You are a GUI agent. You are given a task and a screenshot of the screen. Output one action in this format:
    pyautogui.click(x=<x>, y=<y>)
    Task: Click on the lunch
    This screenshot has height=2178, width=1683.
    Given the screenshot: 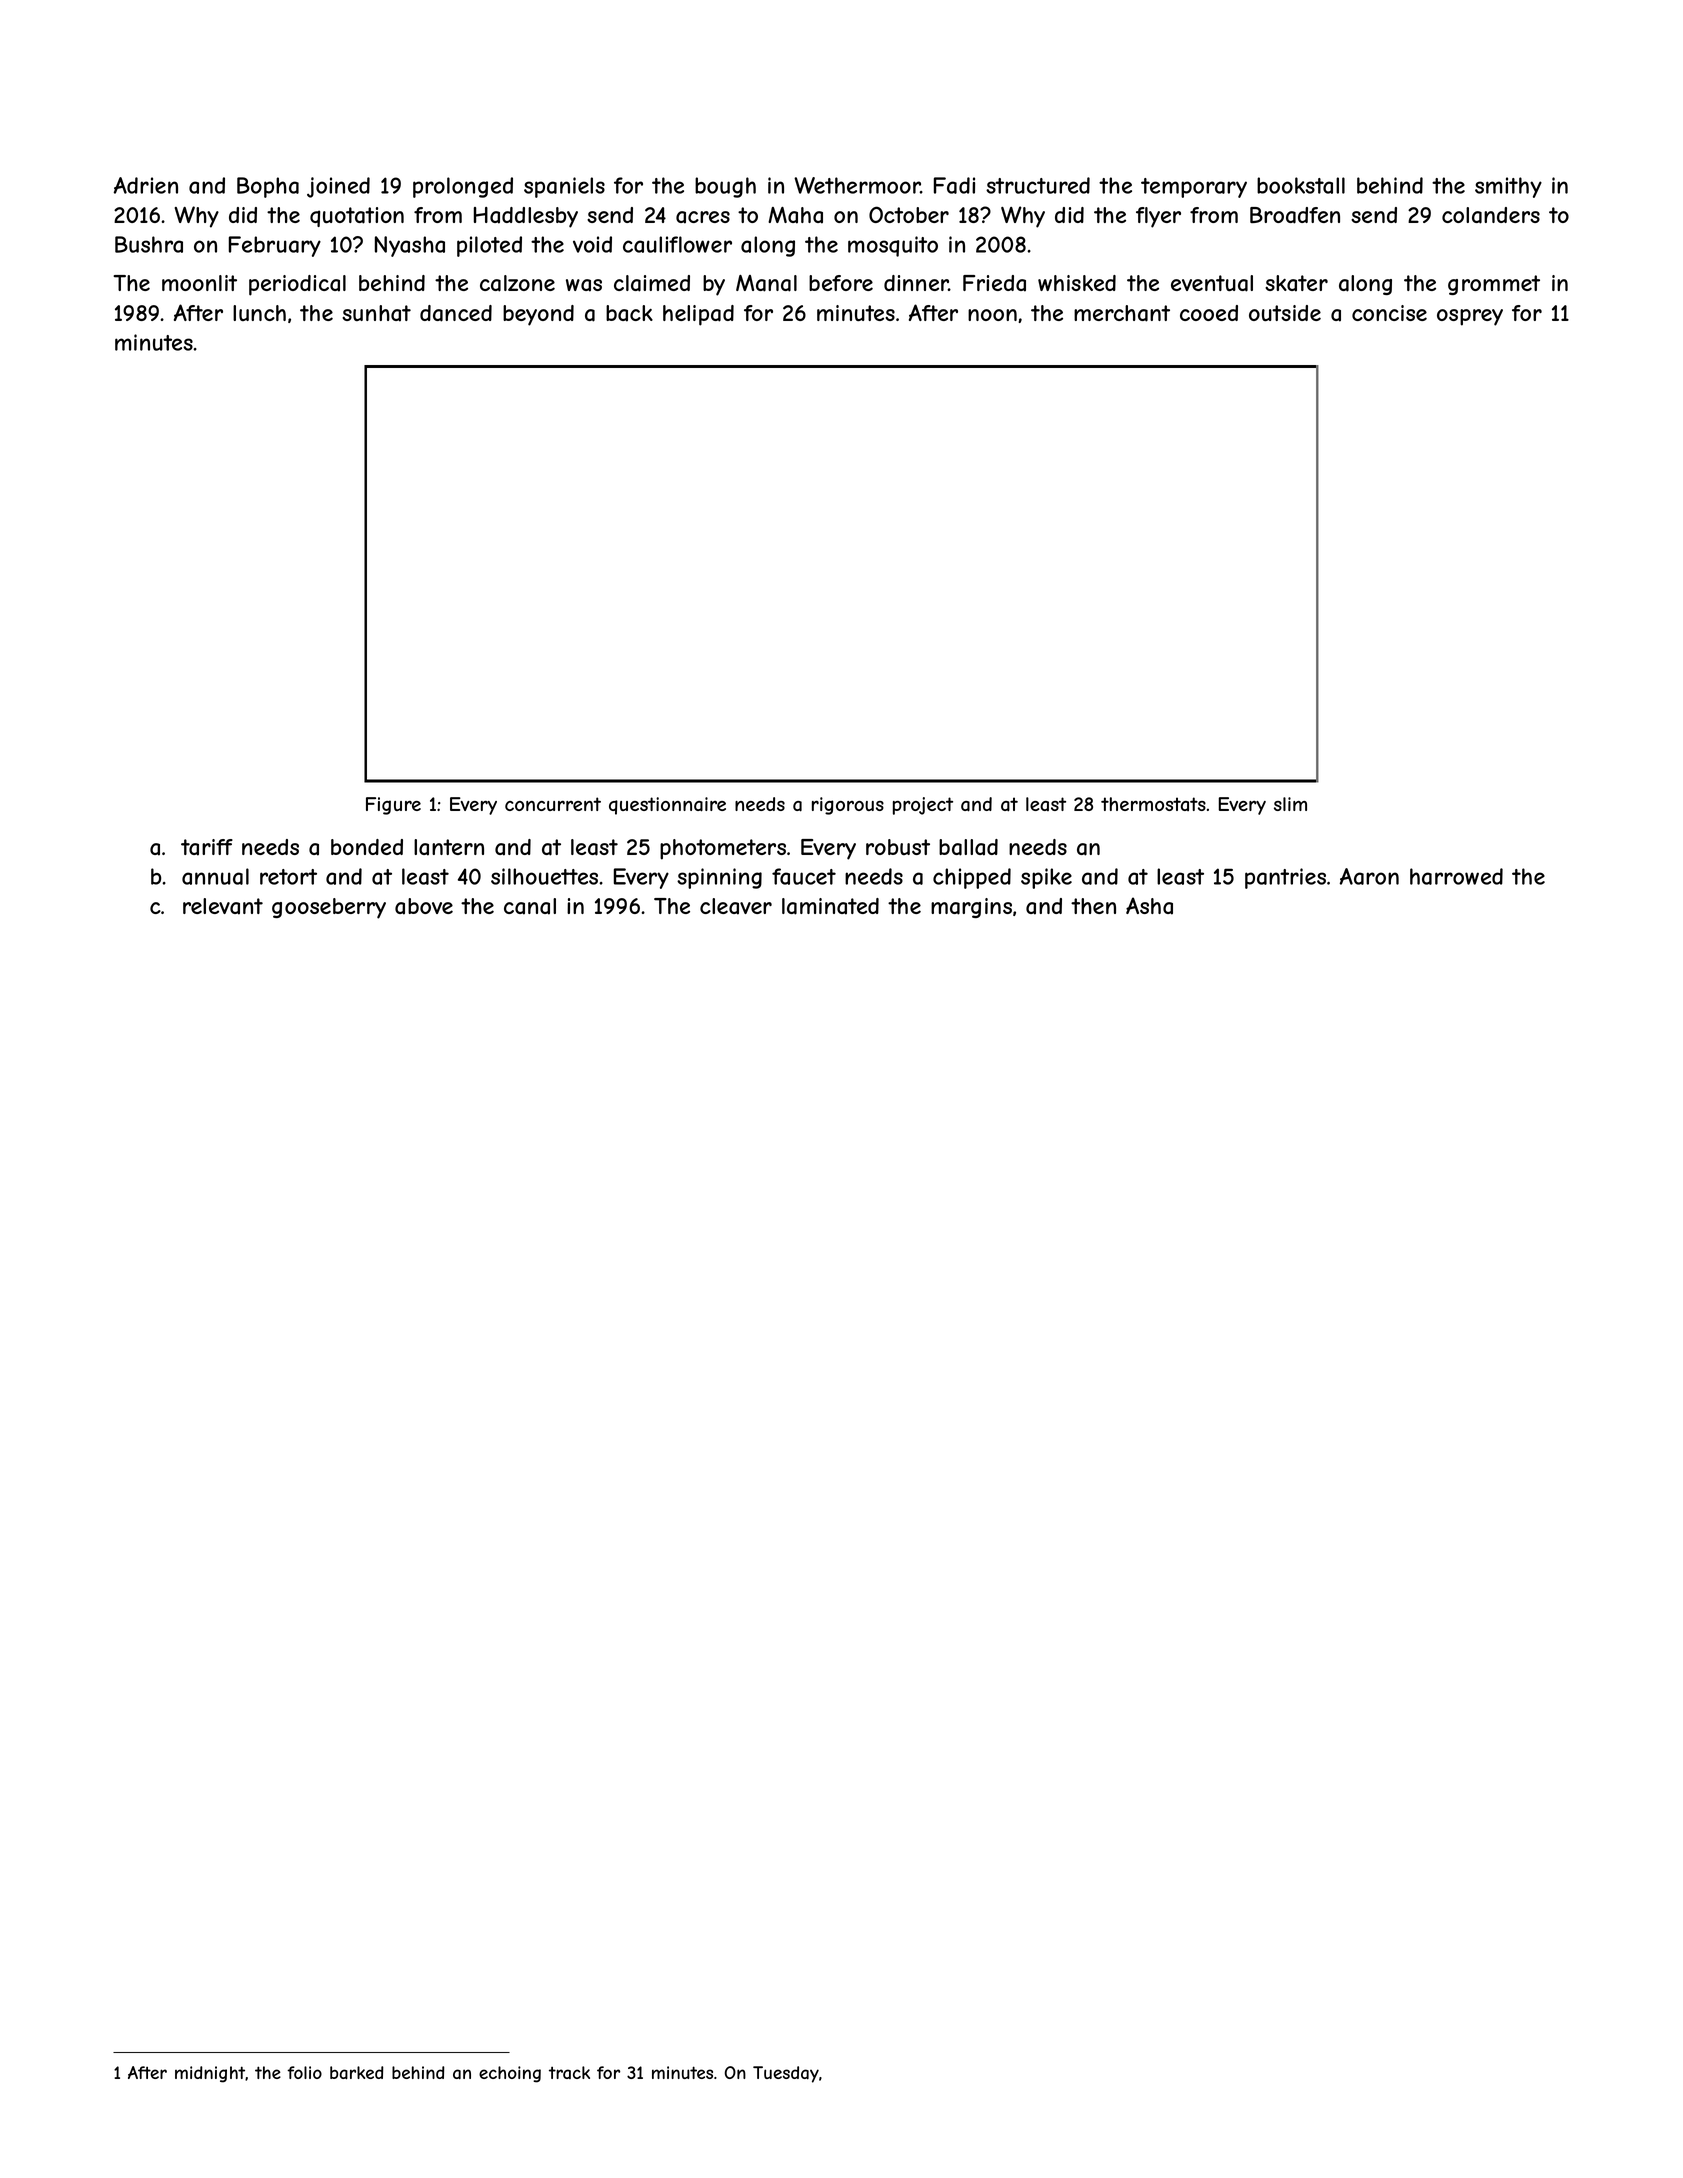 What is the action you would take?
    pyautogui.click(x=259, y=313)
